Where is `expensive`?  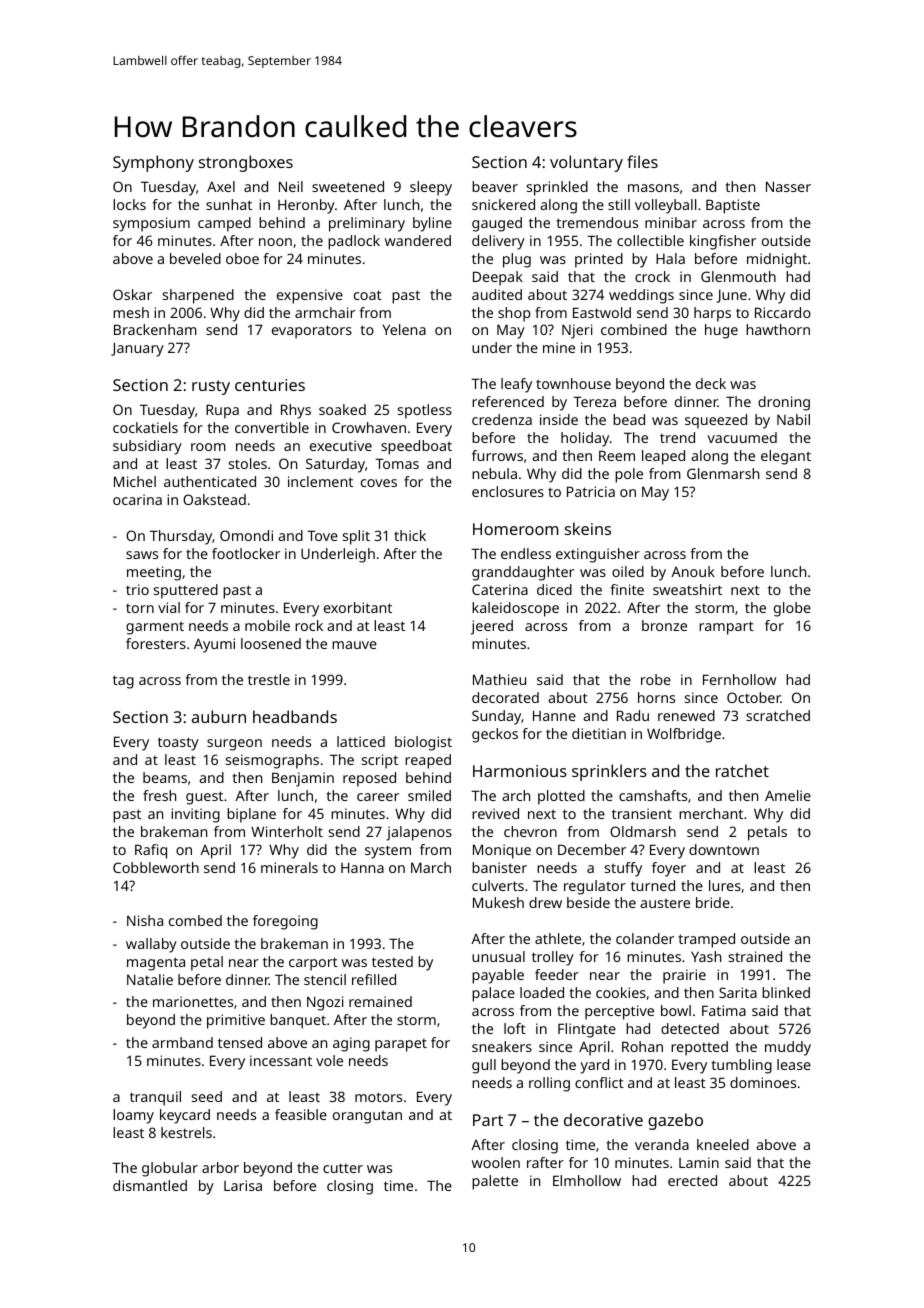 expensive is located at coordinates (310, 296).
